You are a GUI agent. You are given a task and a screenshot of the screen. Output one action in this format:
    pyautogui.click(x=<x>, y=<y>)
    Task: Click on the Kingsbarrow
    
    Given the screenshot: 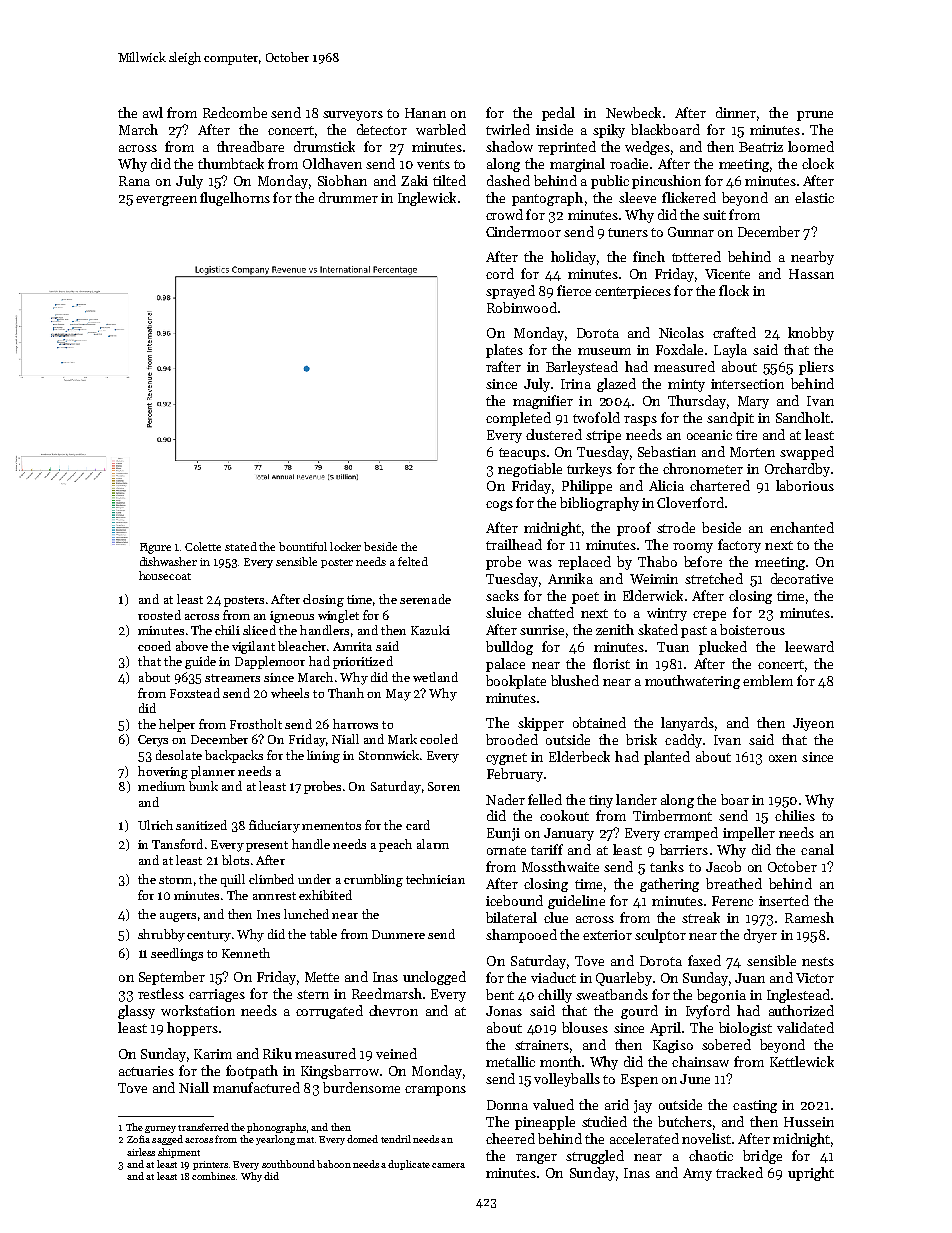 What is the action you would take?
    pyautogui.click(x=340, y=1072)
